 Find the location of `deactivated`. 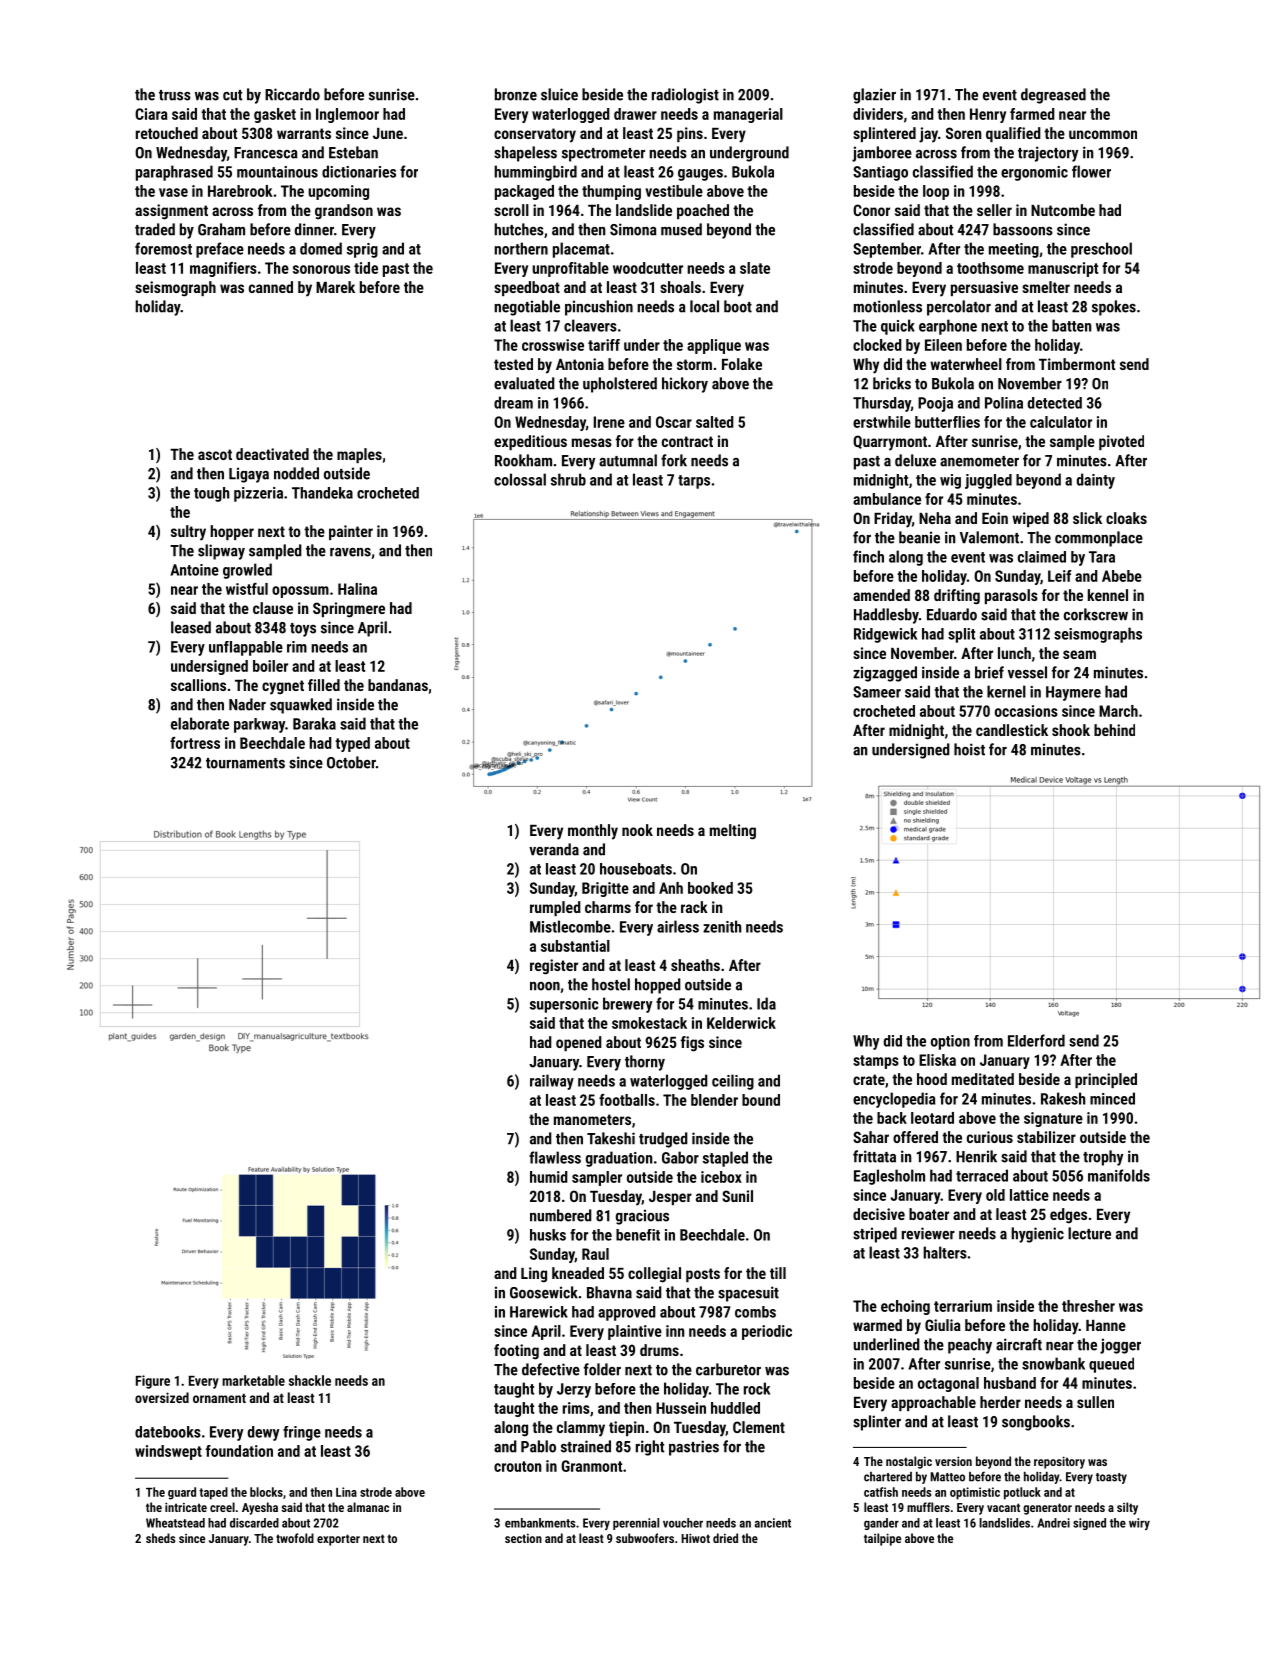

deactivated is located at coordinates (272, 454).
